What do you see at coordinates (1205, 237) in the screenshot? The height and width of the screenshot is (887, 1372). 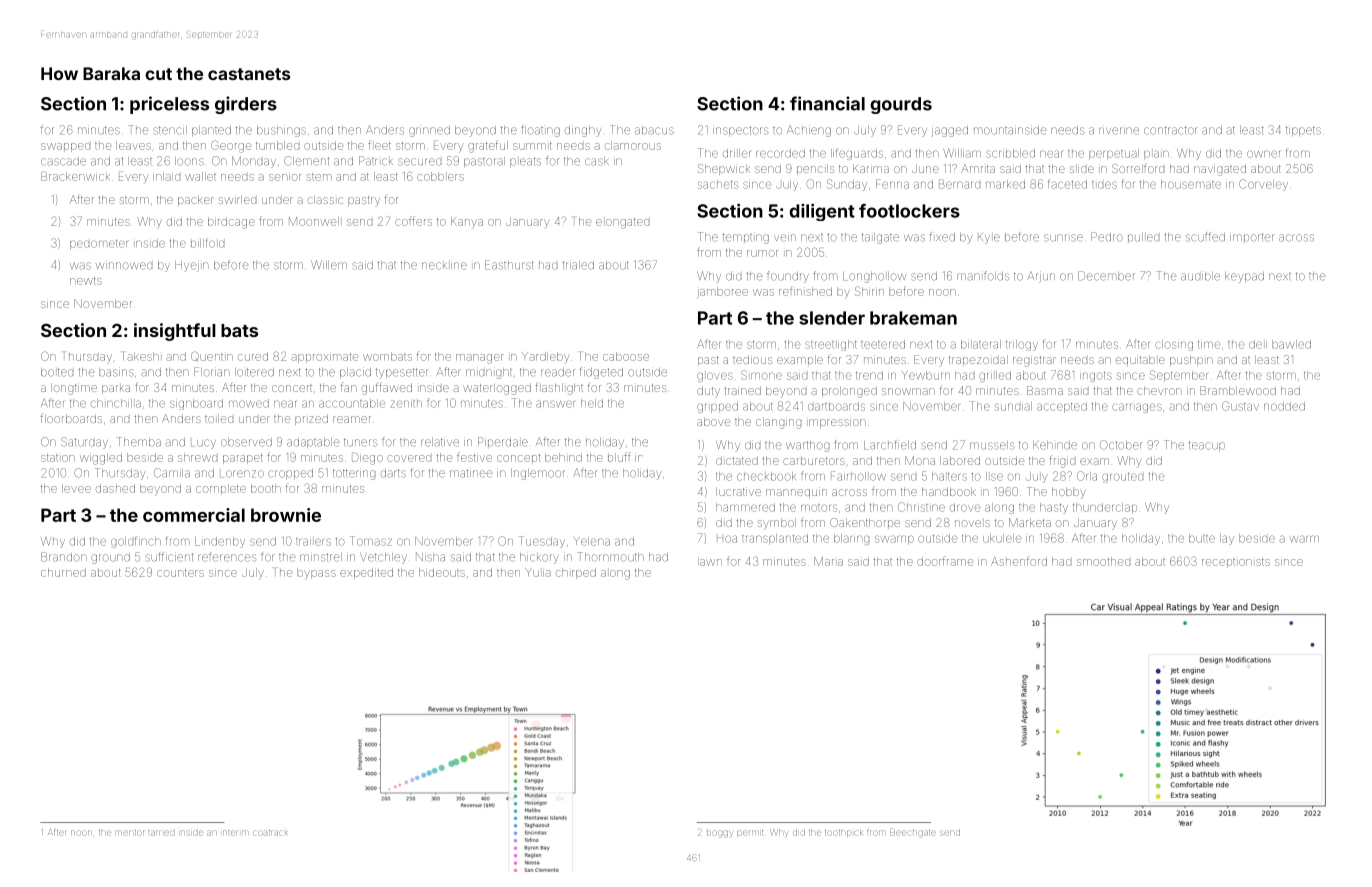 I see `scuffed` at bounding box center [1205, 237].
